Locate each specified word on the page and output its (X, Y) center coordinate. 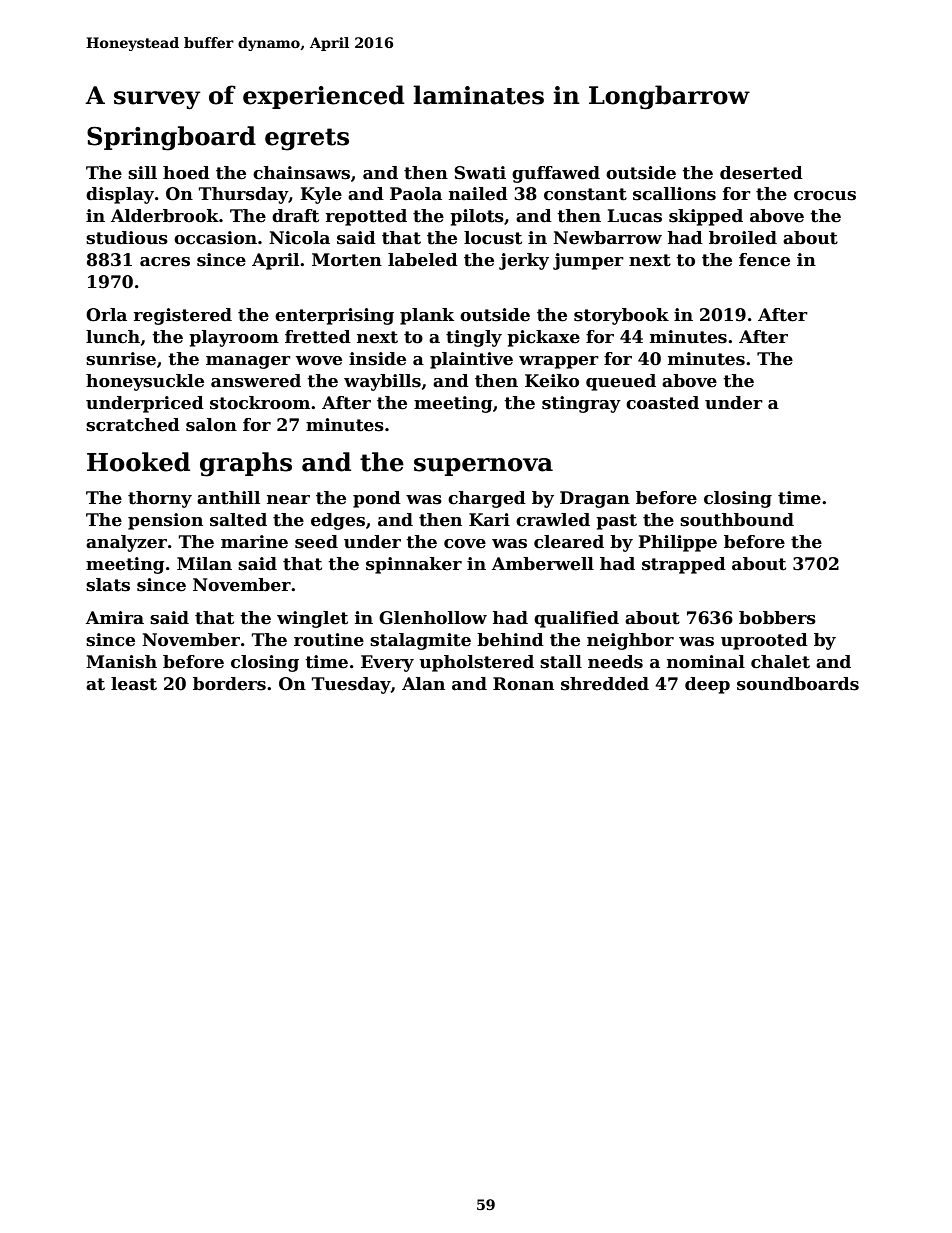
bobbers (777, 618)
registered (183, 316)
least (134, 684)
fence (764, 260)
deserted (761, 173)
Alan (423, 684)
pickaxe (543, 338)
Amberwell (543, 564)
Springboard (171, 138)
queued (621, 382)
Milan (204, 564)
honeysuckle (145, 382)
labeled (423, 260)
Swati (480, 173)
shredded (605, 684)
